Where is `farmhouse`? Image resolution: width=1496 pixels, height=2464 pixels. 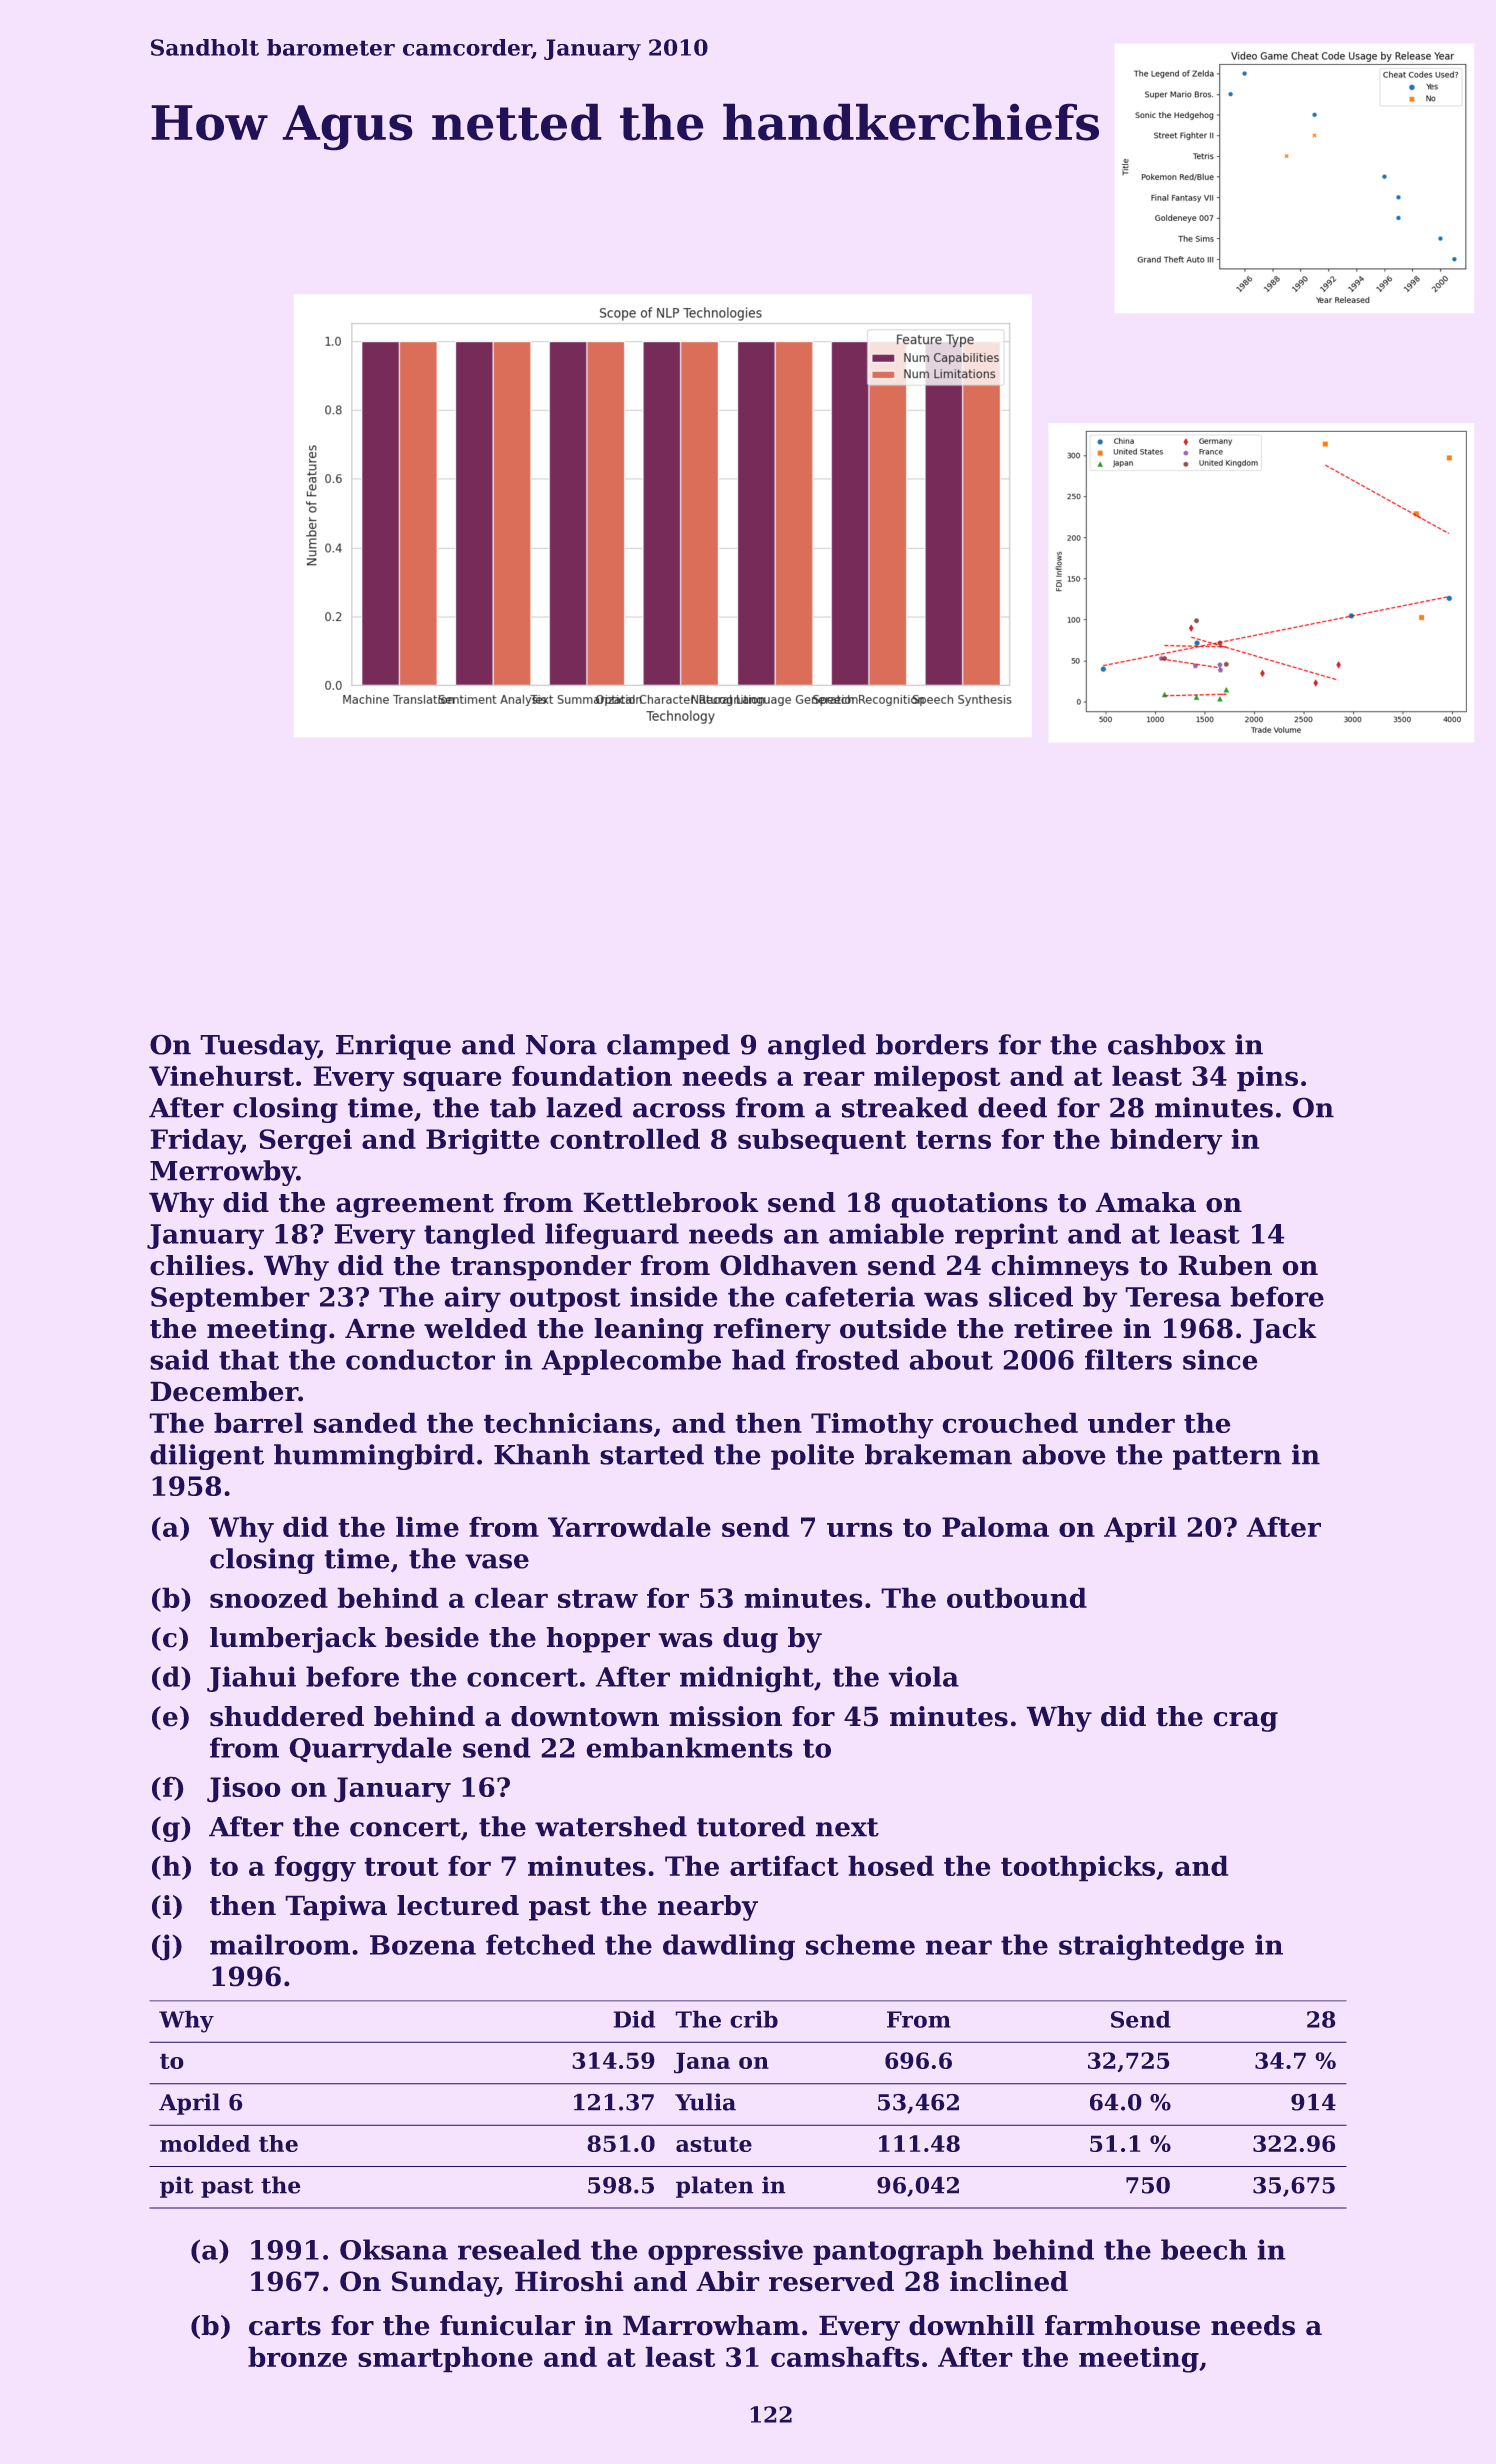
farmhouse is located at coordinates (1122, 2325).
